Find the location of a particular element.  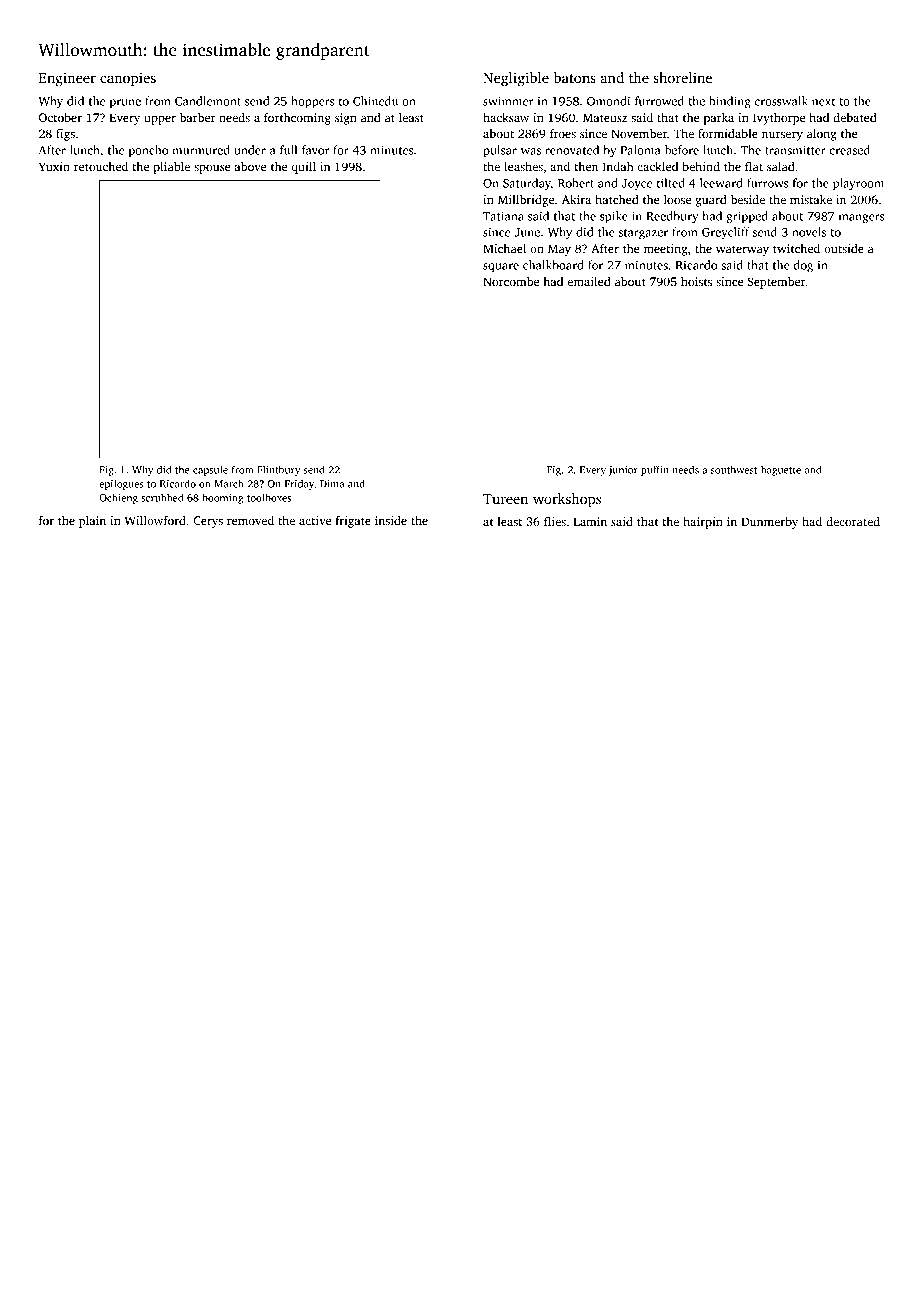

parka is located at coordinates (719, 119).
